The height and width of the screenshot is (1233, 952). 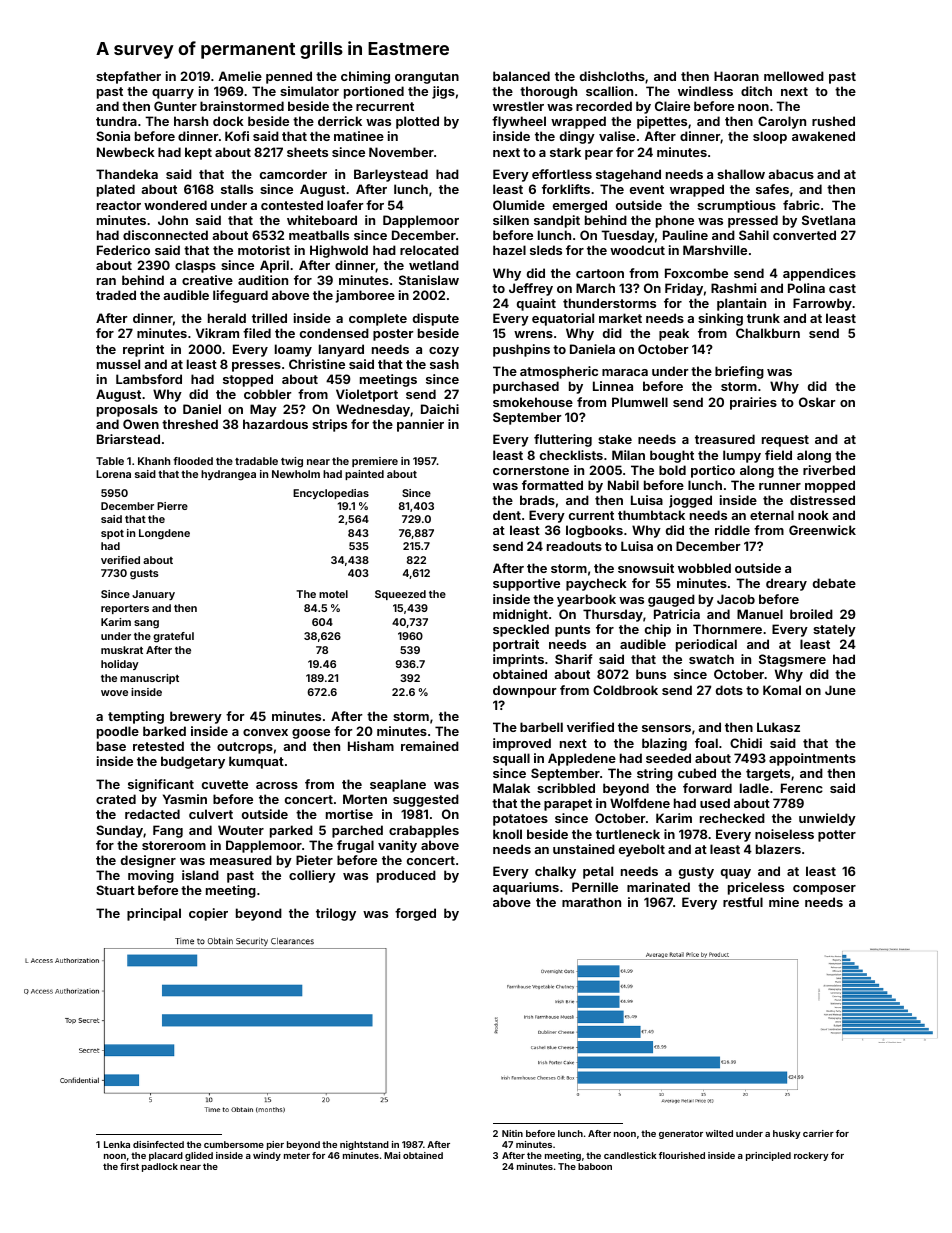 I want to click on wondered, so click(x=175, y=205).
